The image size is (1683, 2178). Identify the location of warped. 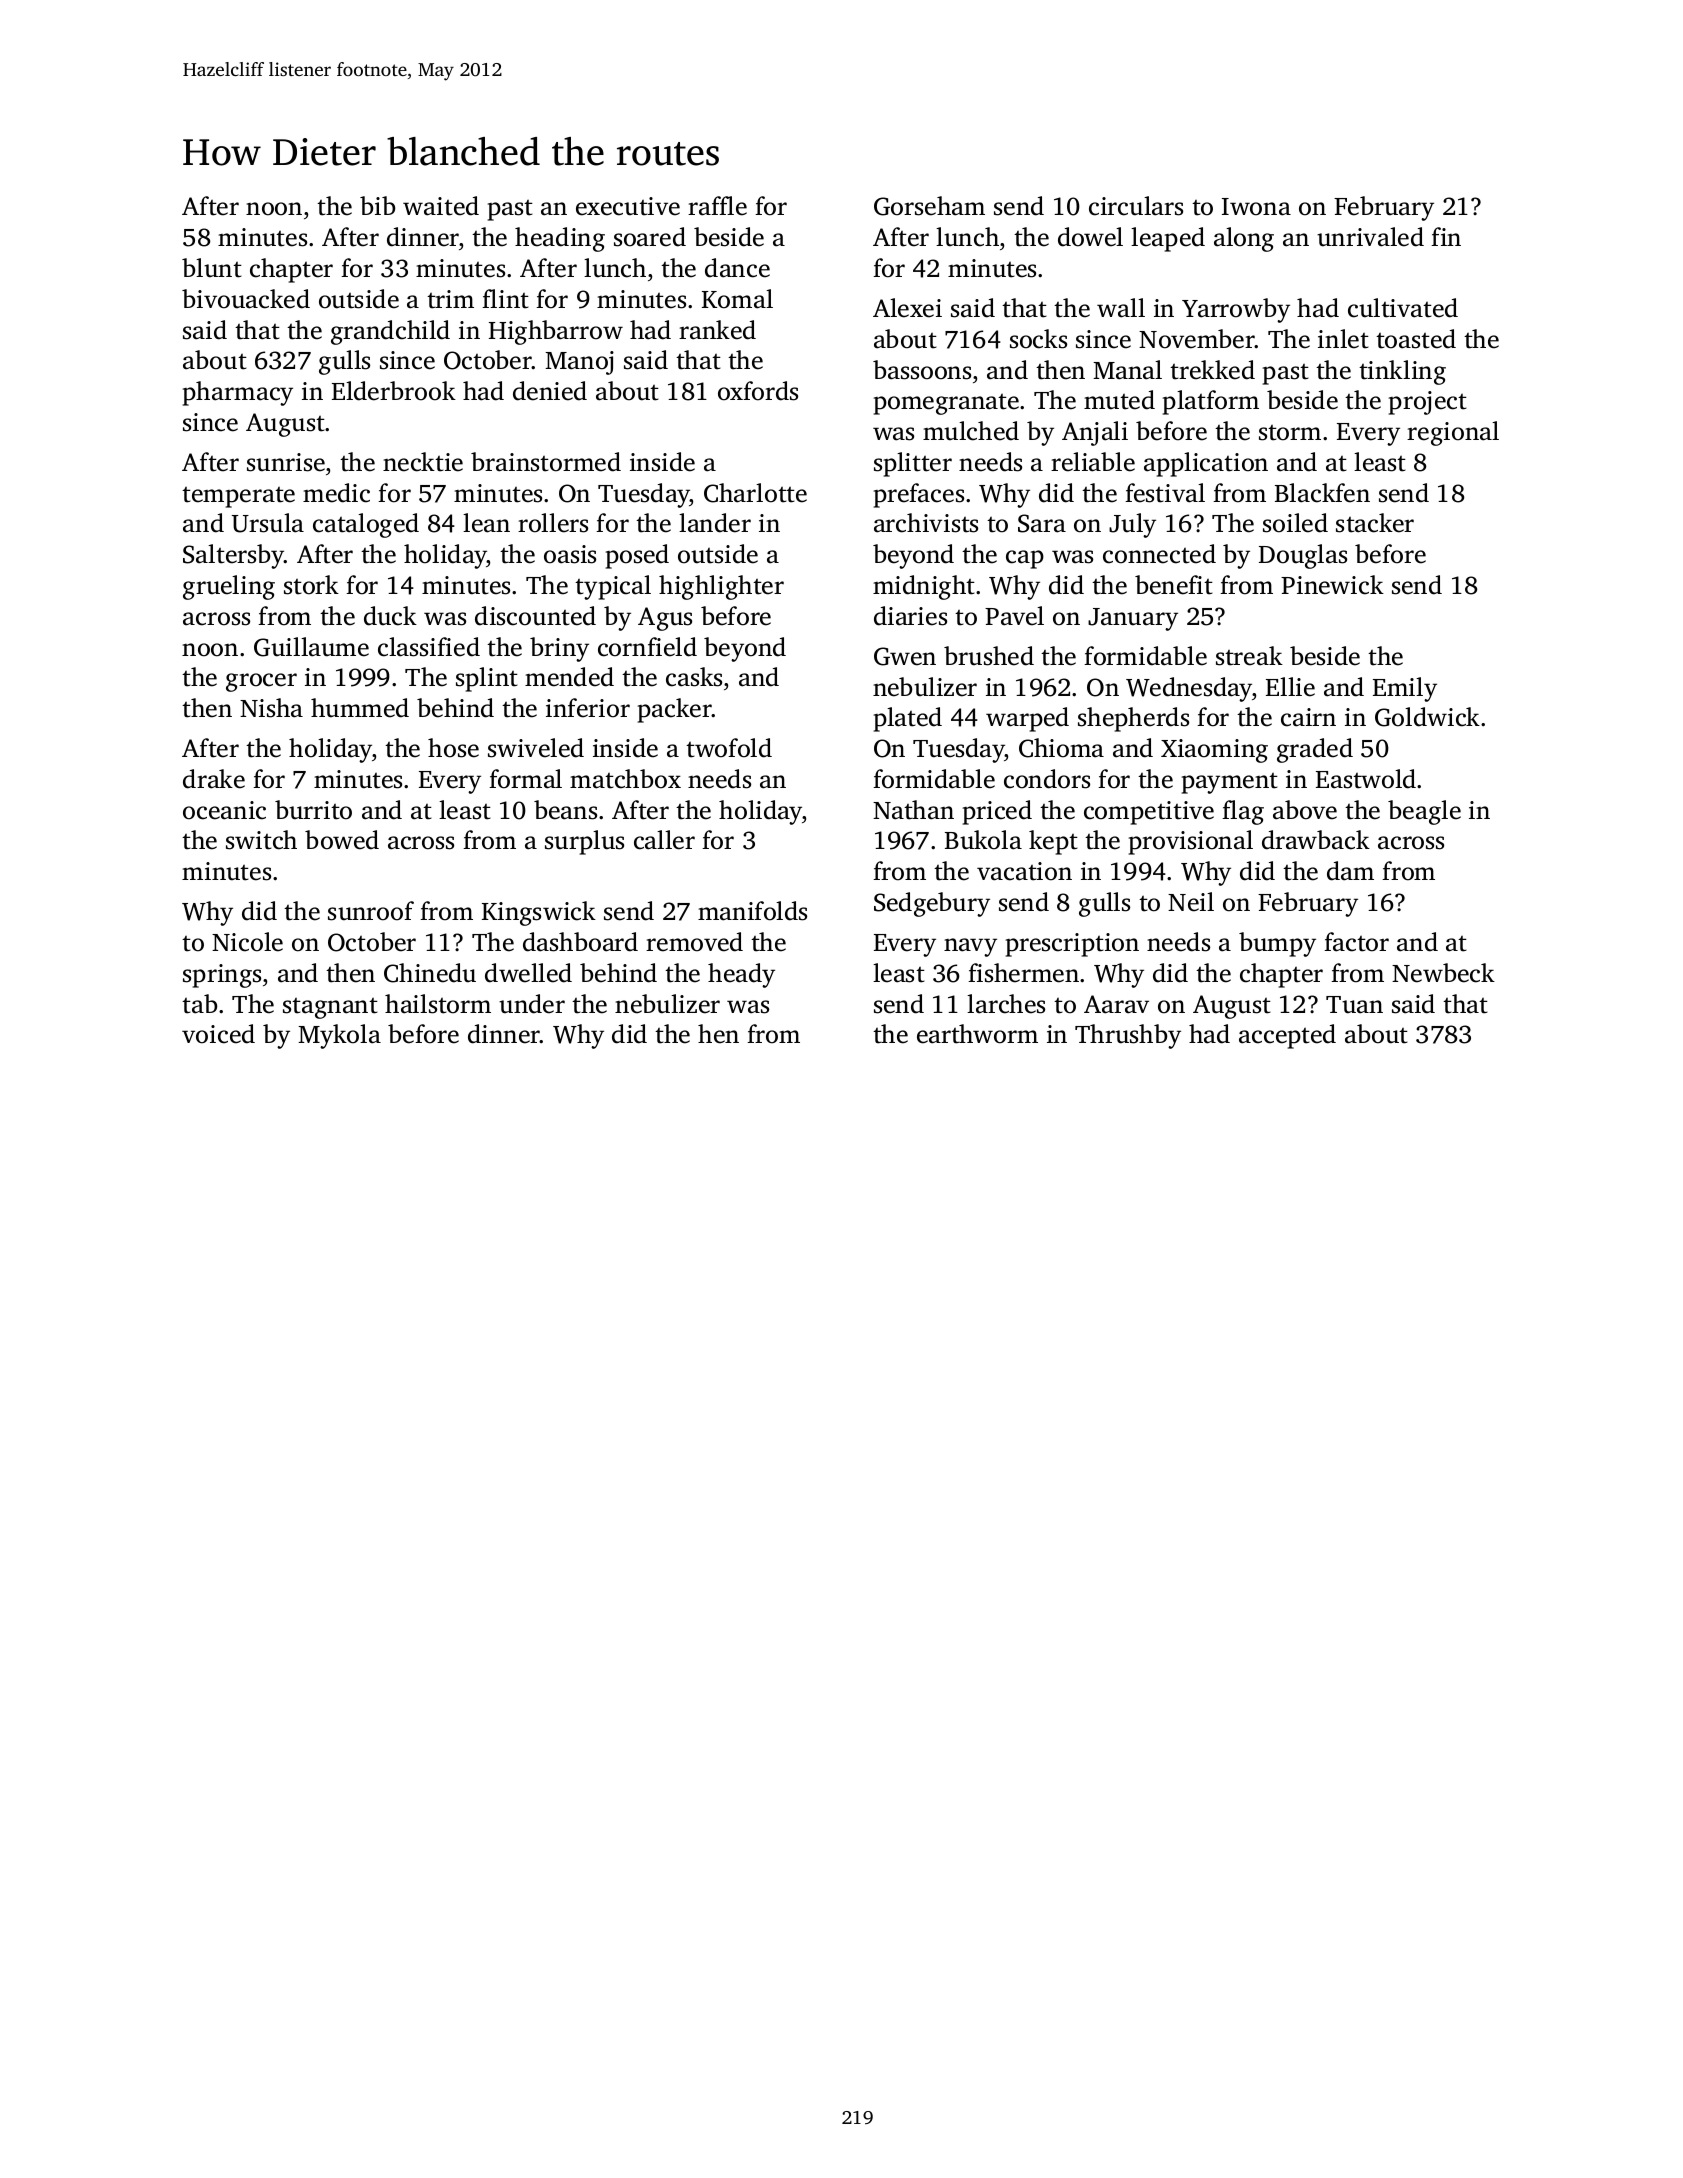
(1027, 719).
